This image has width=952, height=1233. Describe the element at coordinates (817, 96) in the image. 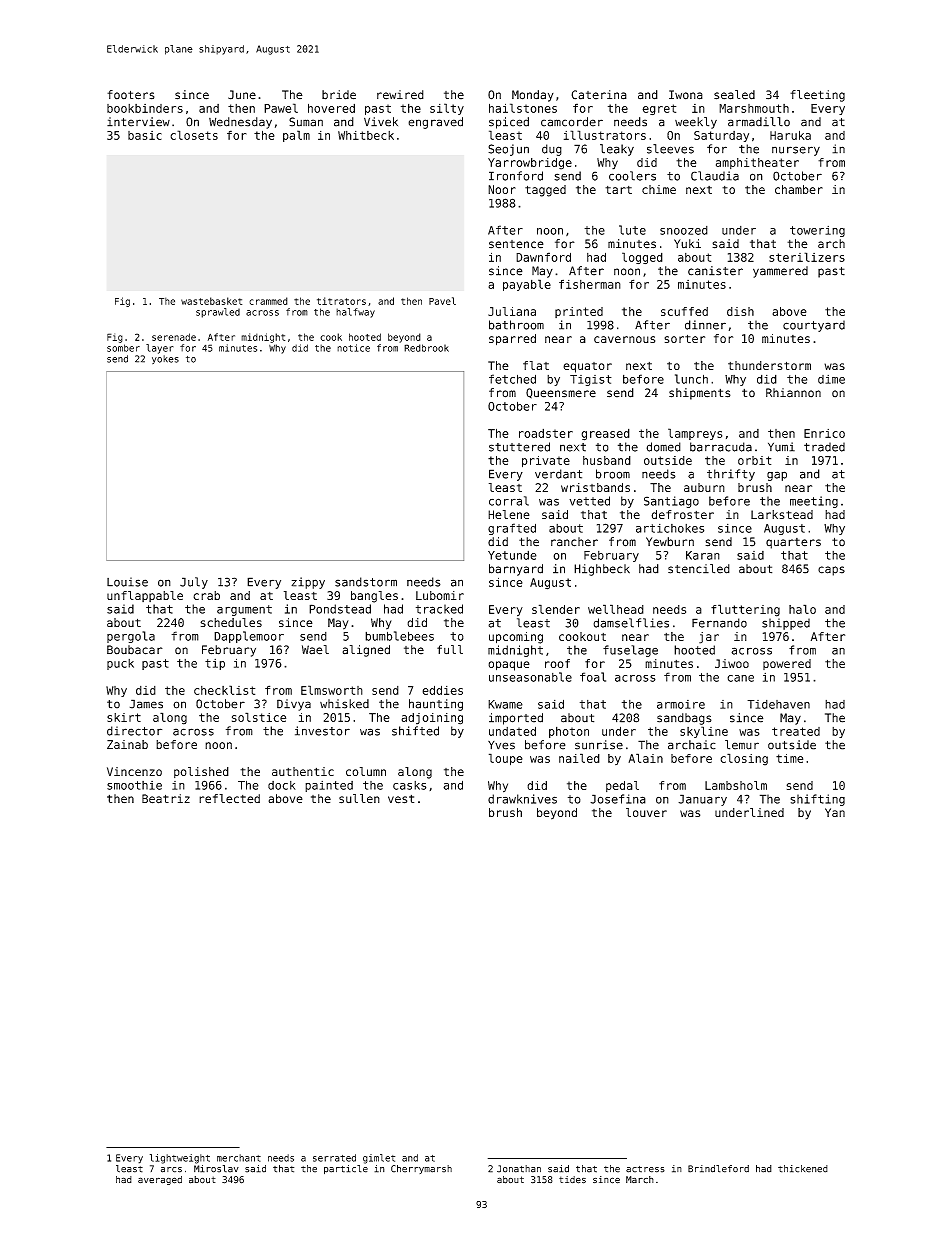

I see `fleeting` at that location.
